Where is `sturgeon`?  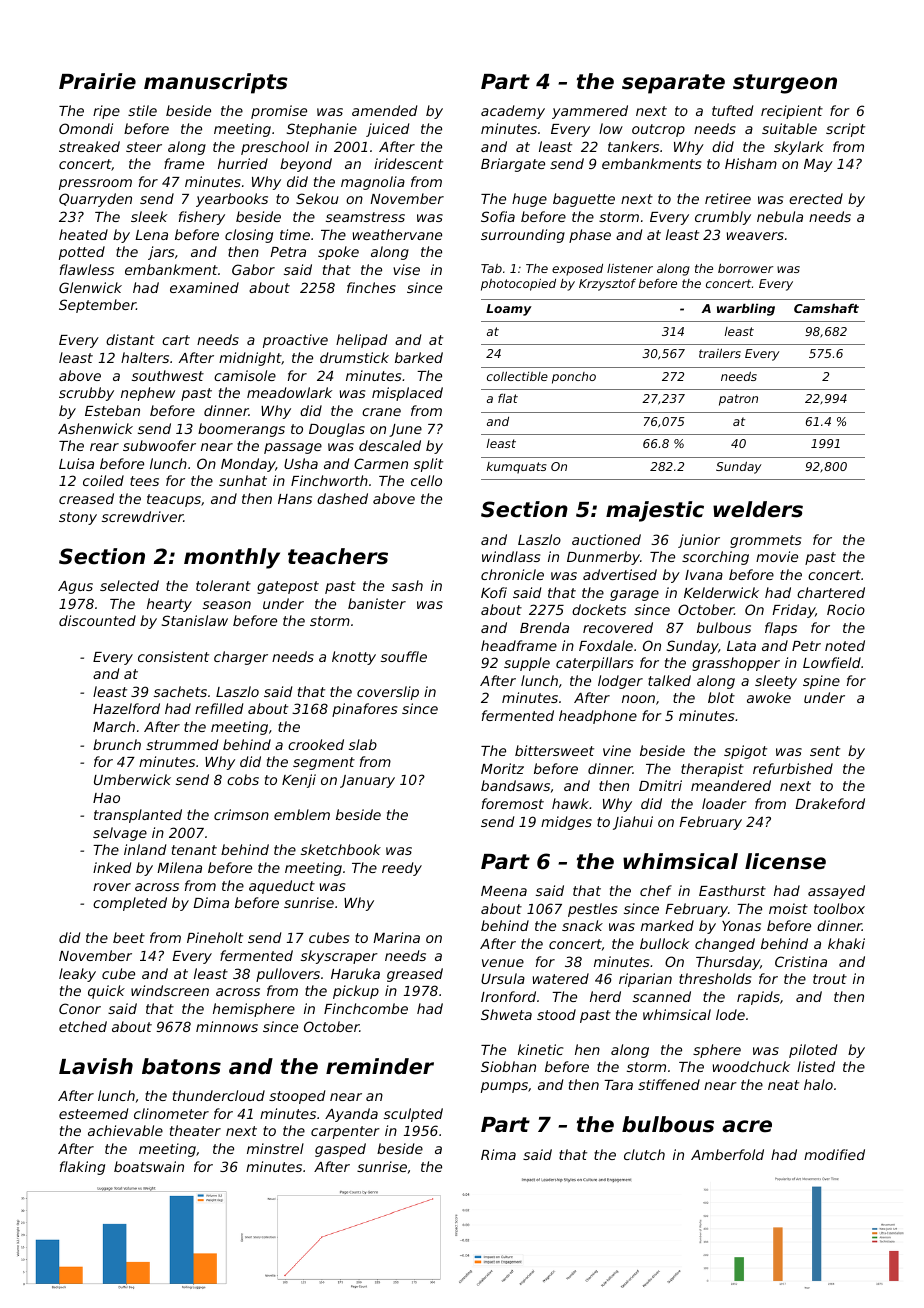 sturgeon is located at coordinates (785, 84).
